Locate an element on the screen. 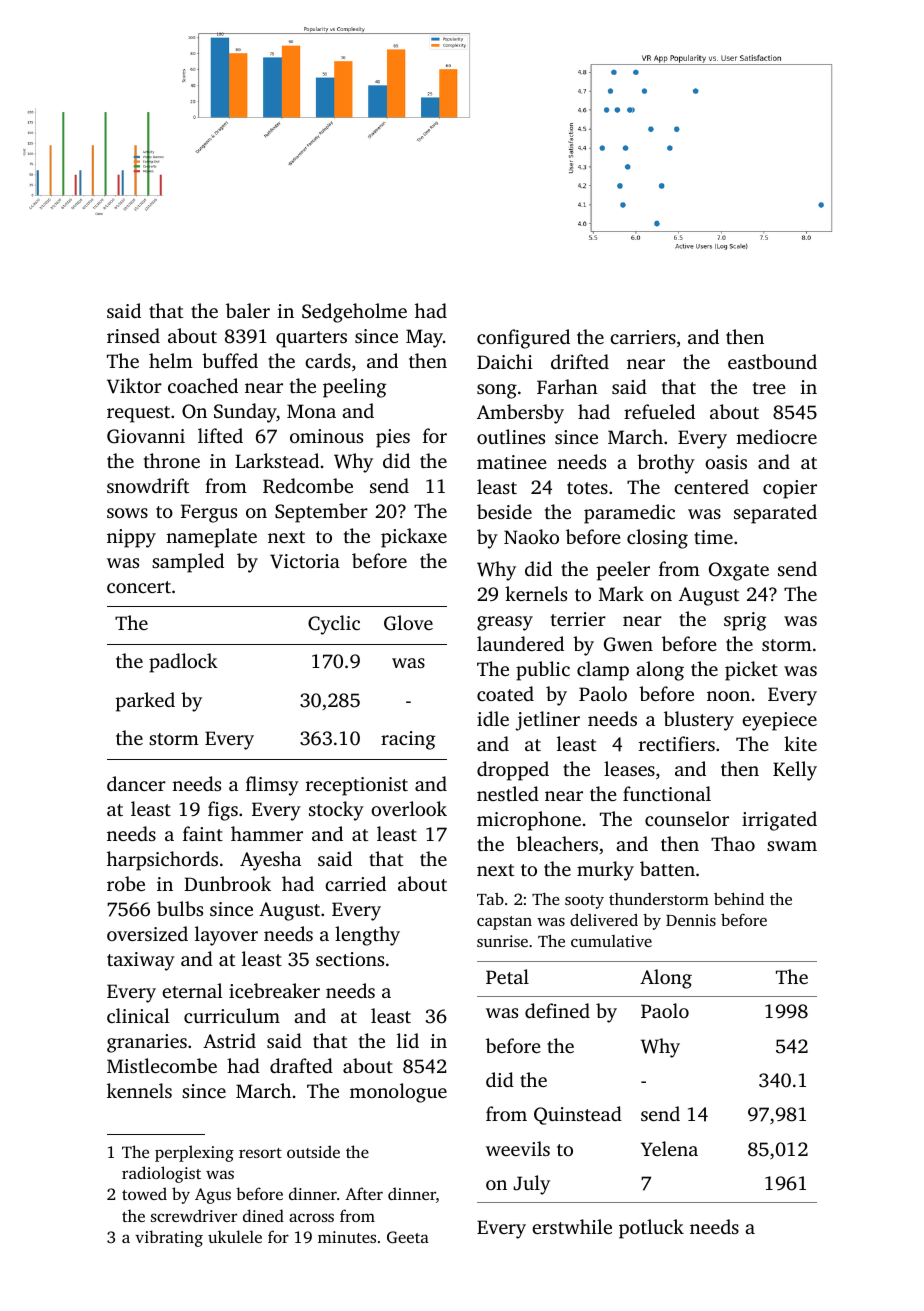 The width and height of the screenshot is (924, 1311). refueled is located at coordinates (659, 411).
